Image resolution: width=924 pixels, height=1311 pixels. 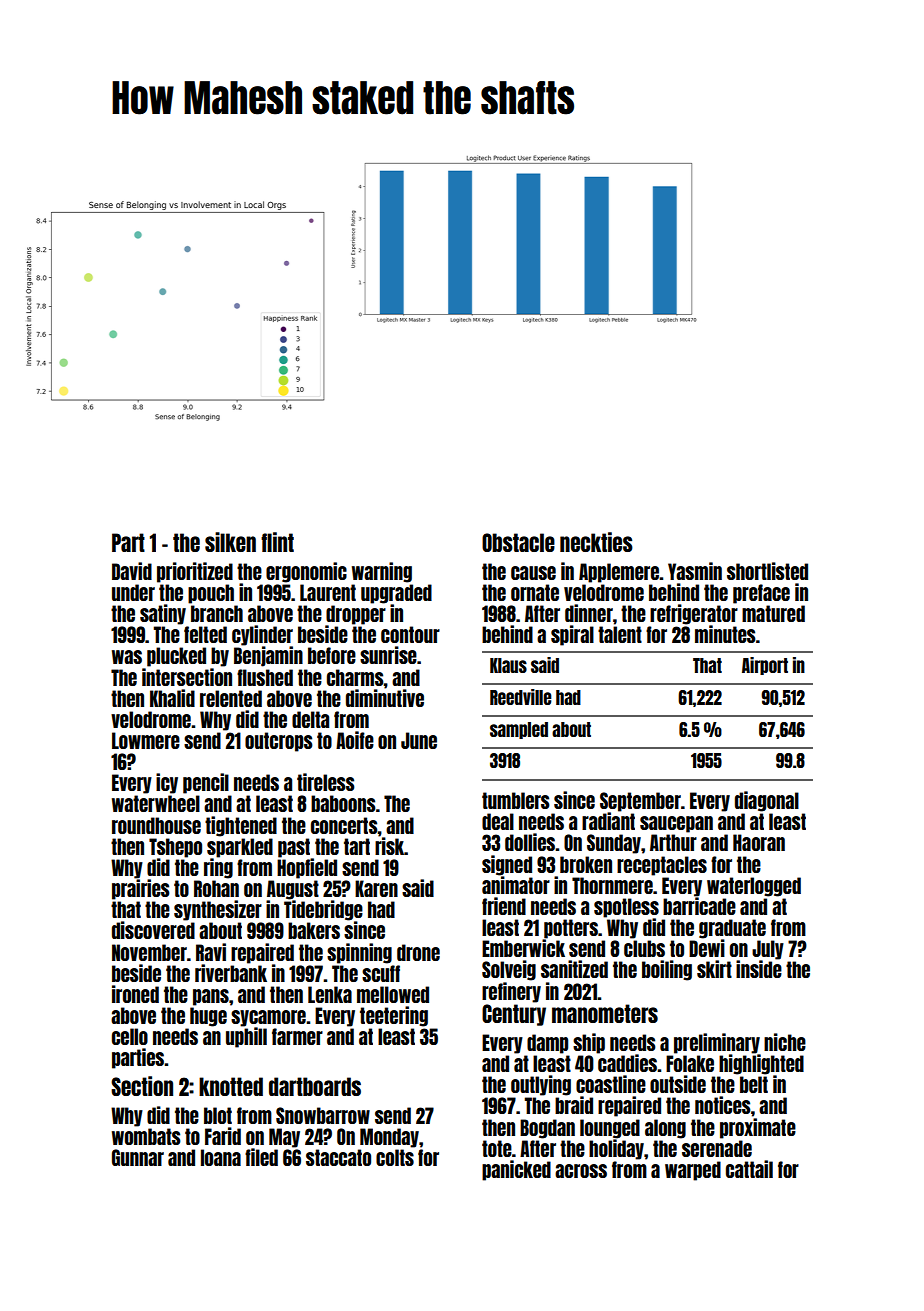 I want to click on cause, so click(x=533, y=573).
